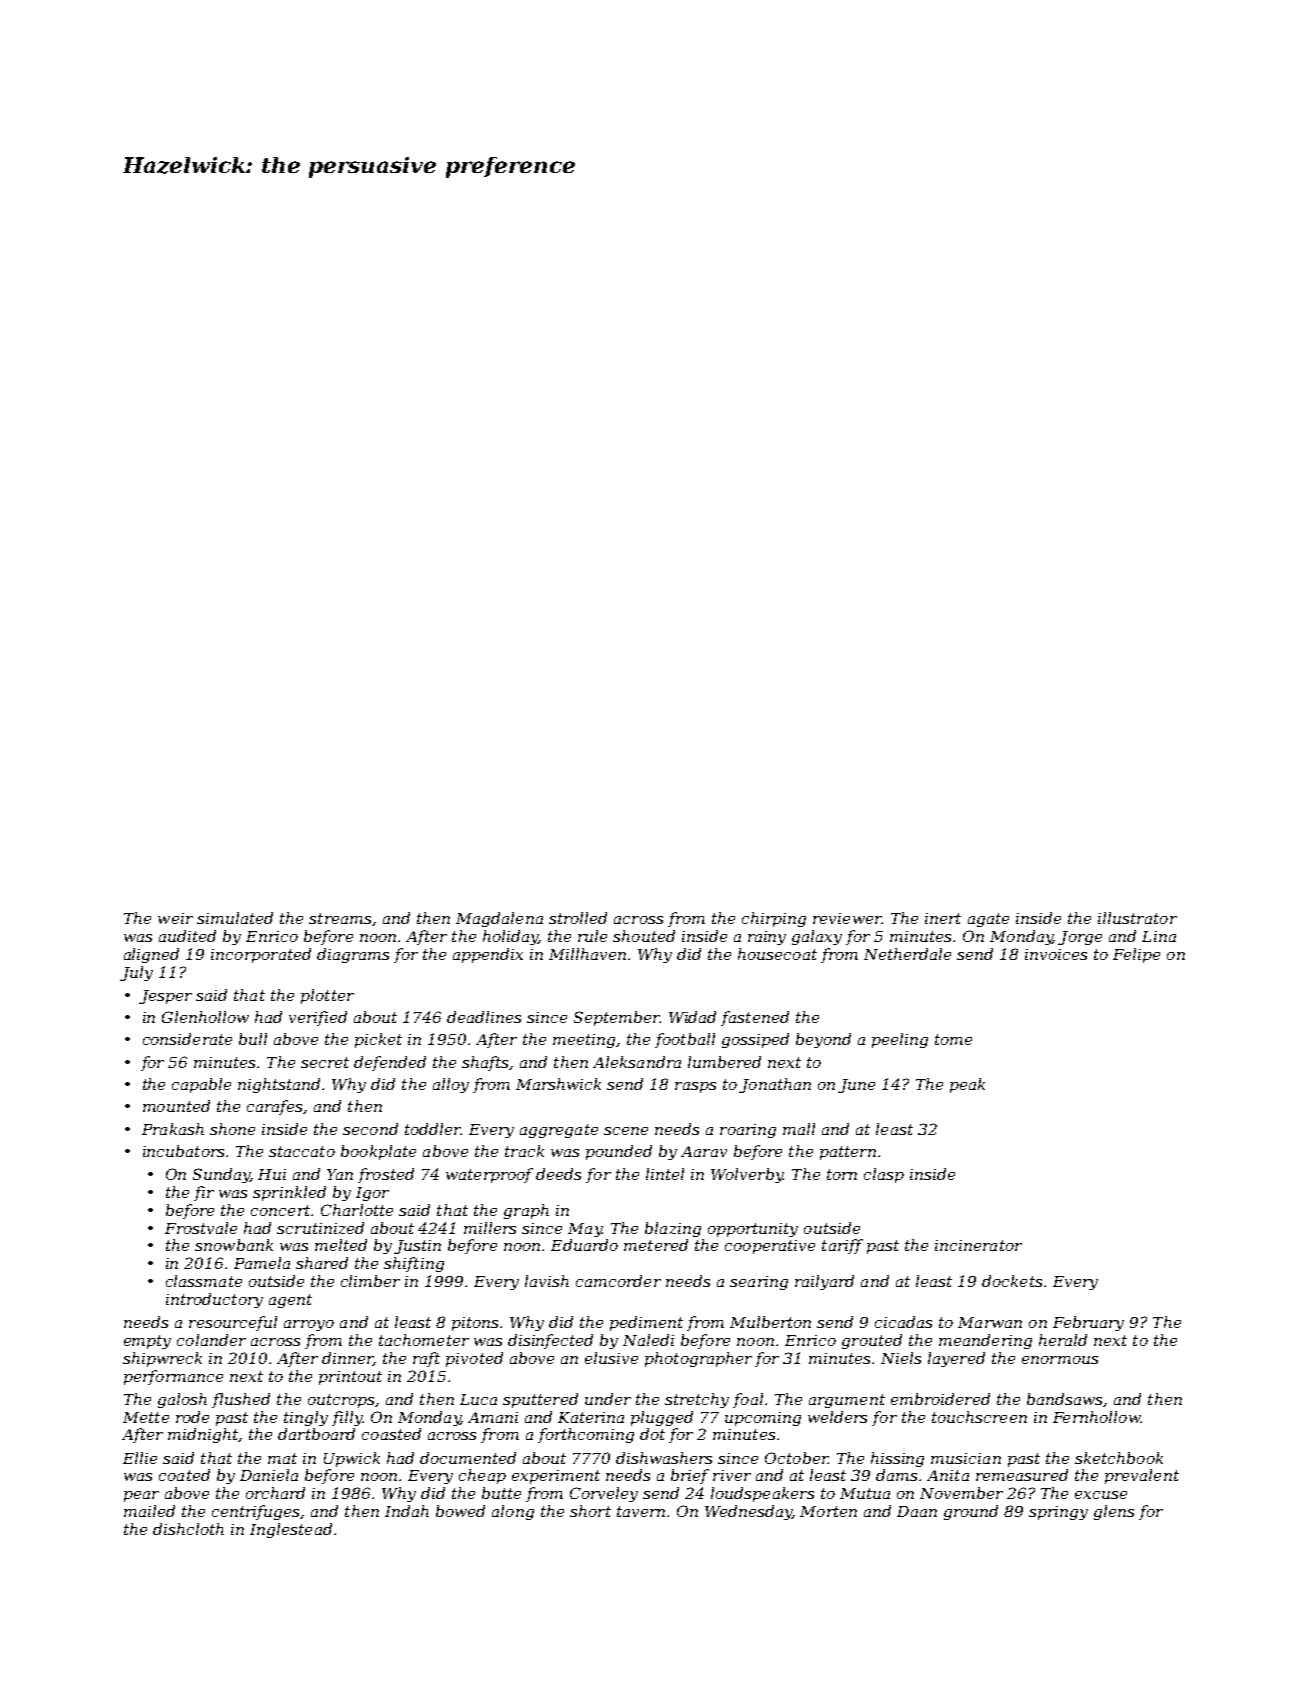  I want to click on lavish, so click(547, 1281).
